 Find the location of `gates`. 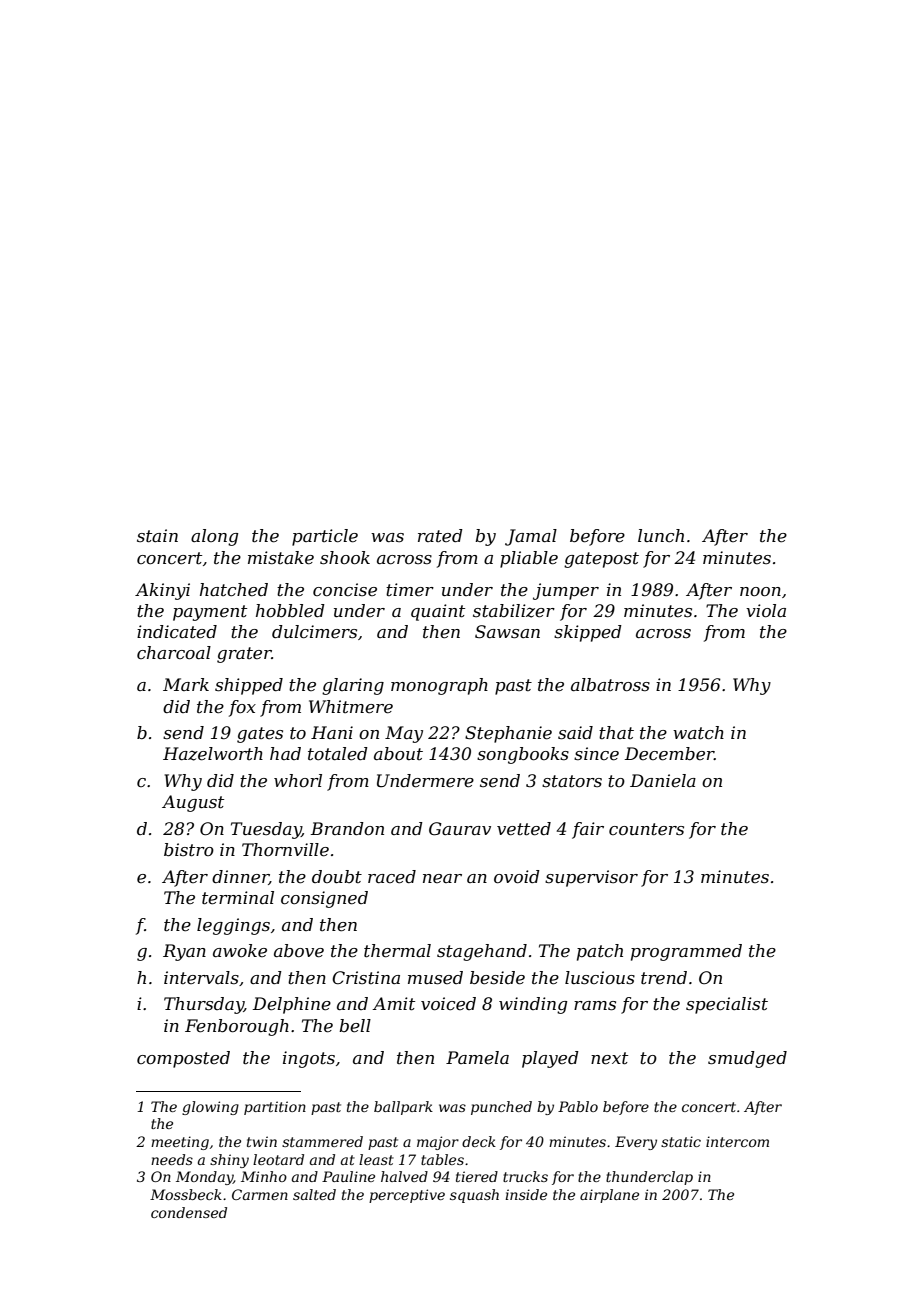

gates is located at coordinates (260, 735).
